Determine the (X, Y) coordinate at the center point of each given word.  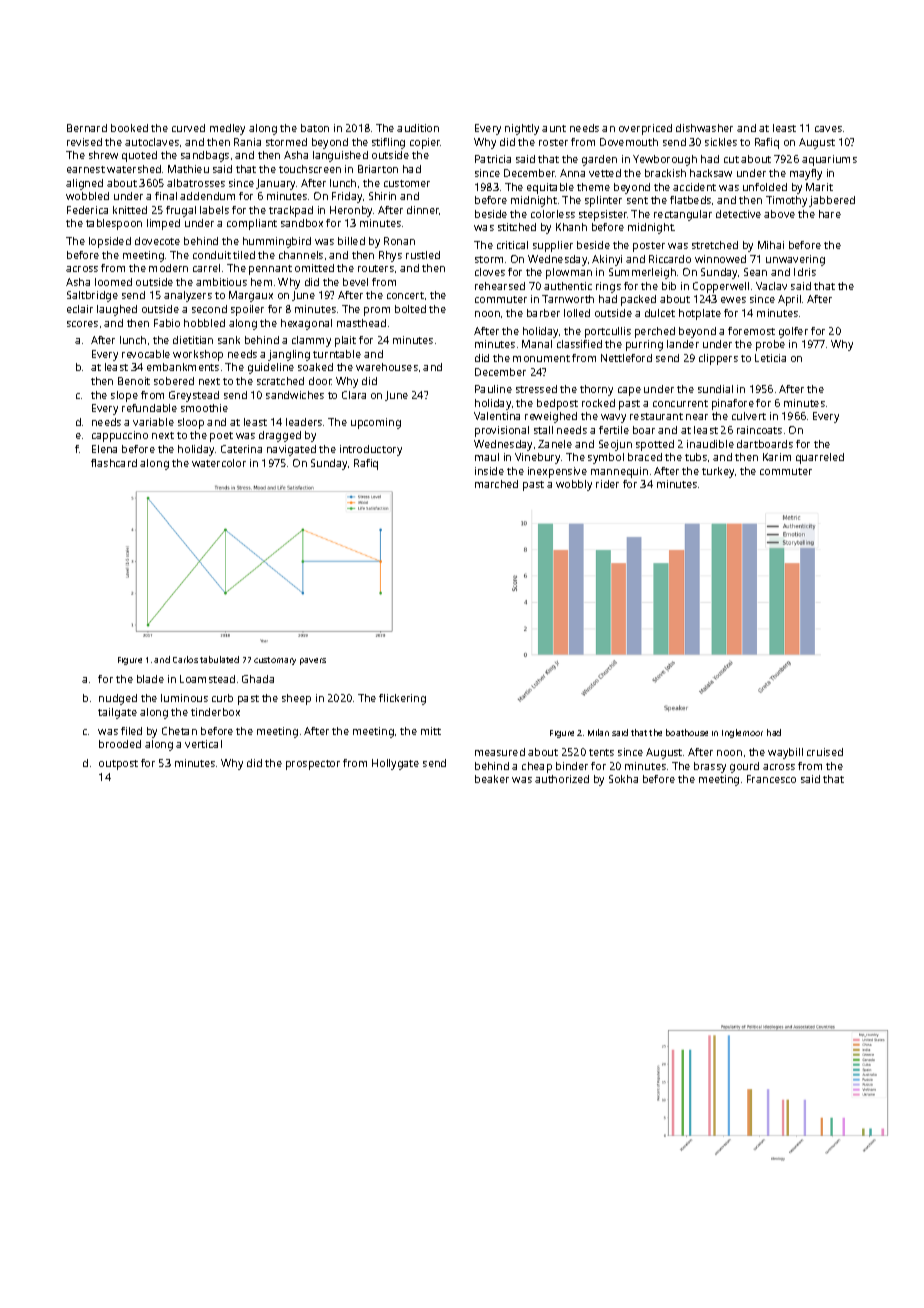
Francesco (771, 779)
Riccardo (670, 259)
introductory (371, 450)
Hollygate (395, 764)
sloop (191, 423)
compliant (252, 224)
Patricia (493, 159)
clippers (718, 359)
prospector (313, 765)
